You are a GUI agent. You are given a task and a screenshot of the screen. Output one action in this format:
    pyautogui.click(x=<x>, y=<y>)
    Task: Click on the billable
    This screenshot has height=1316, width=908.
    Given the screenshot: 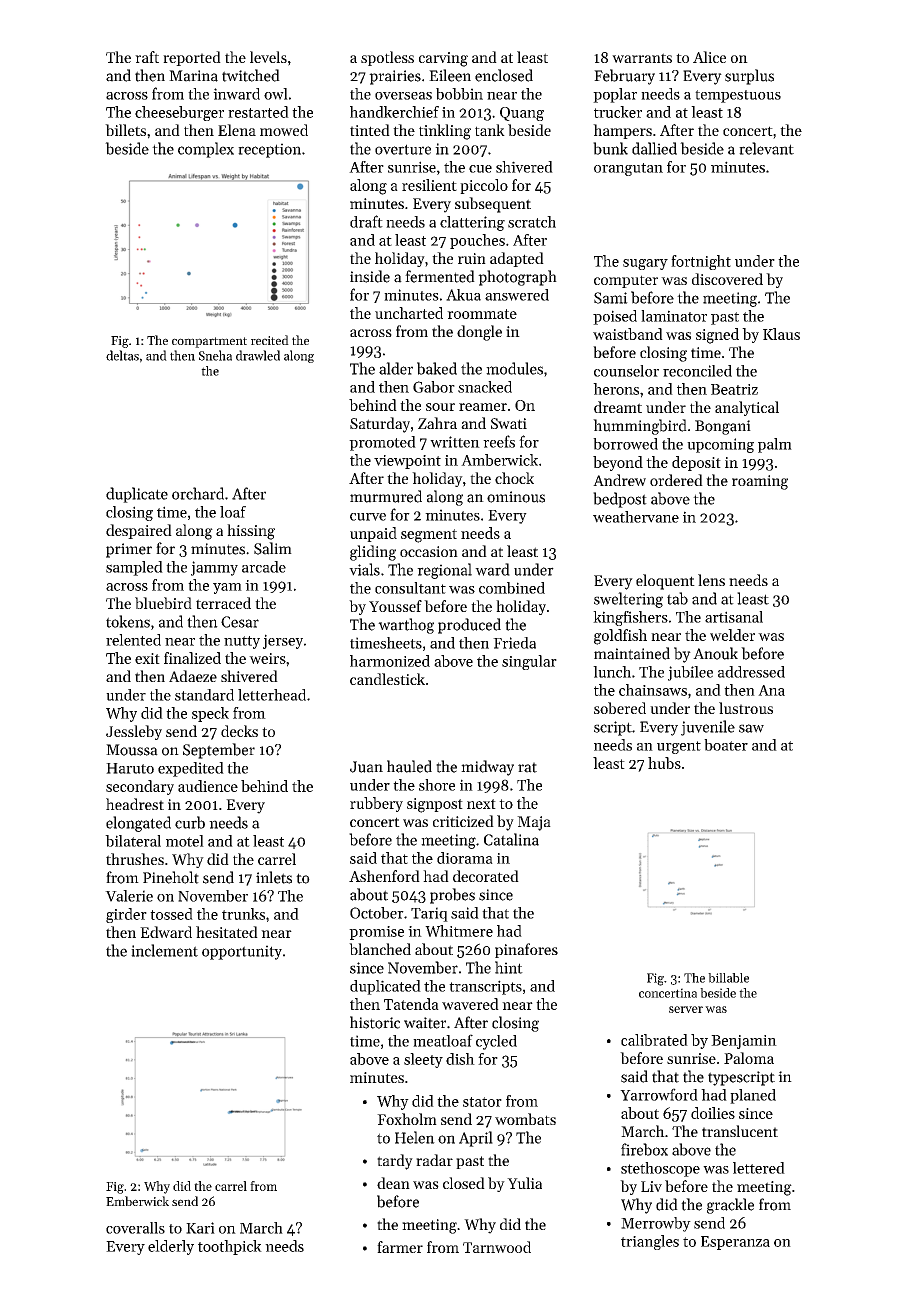 What is the action you would take?
    pyautogui.click(x=728, y=978)
